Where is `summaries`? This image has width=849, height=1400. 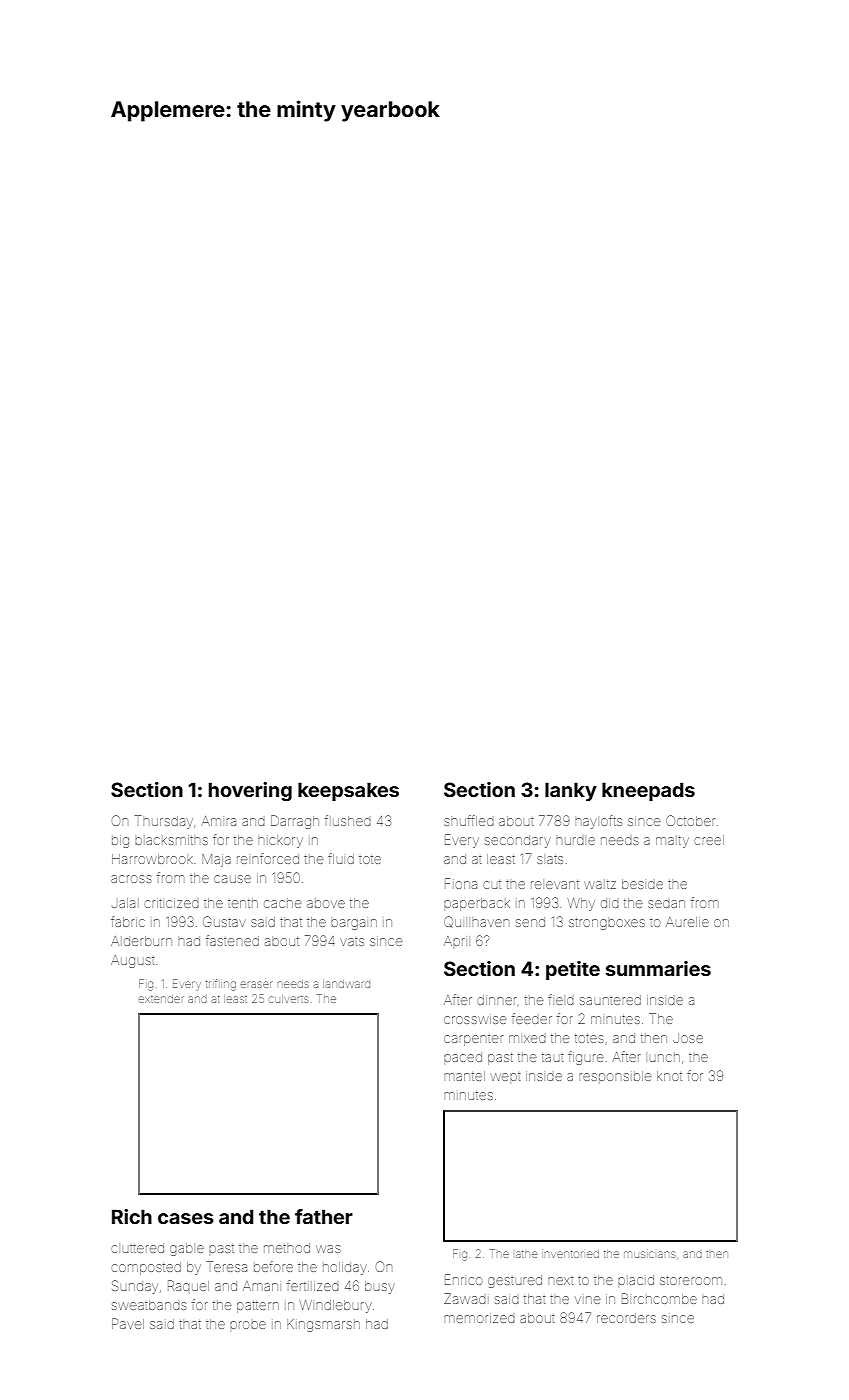
summaries is located at coordinates (658, 968).
